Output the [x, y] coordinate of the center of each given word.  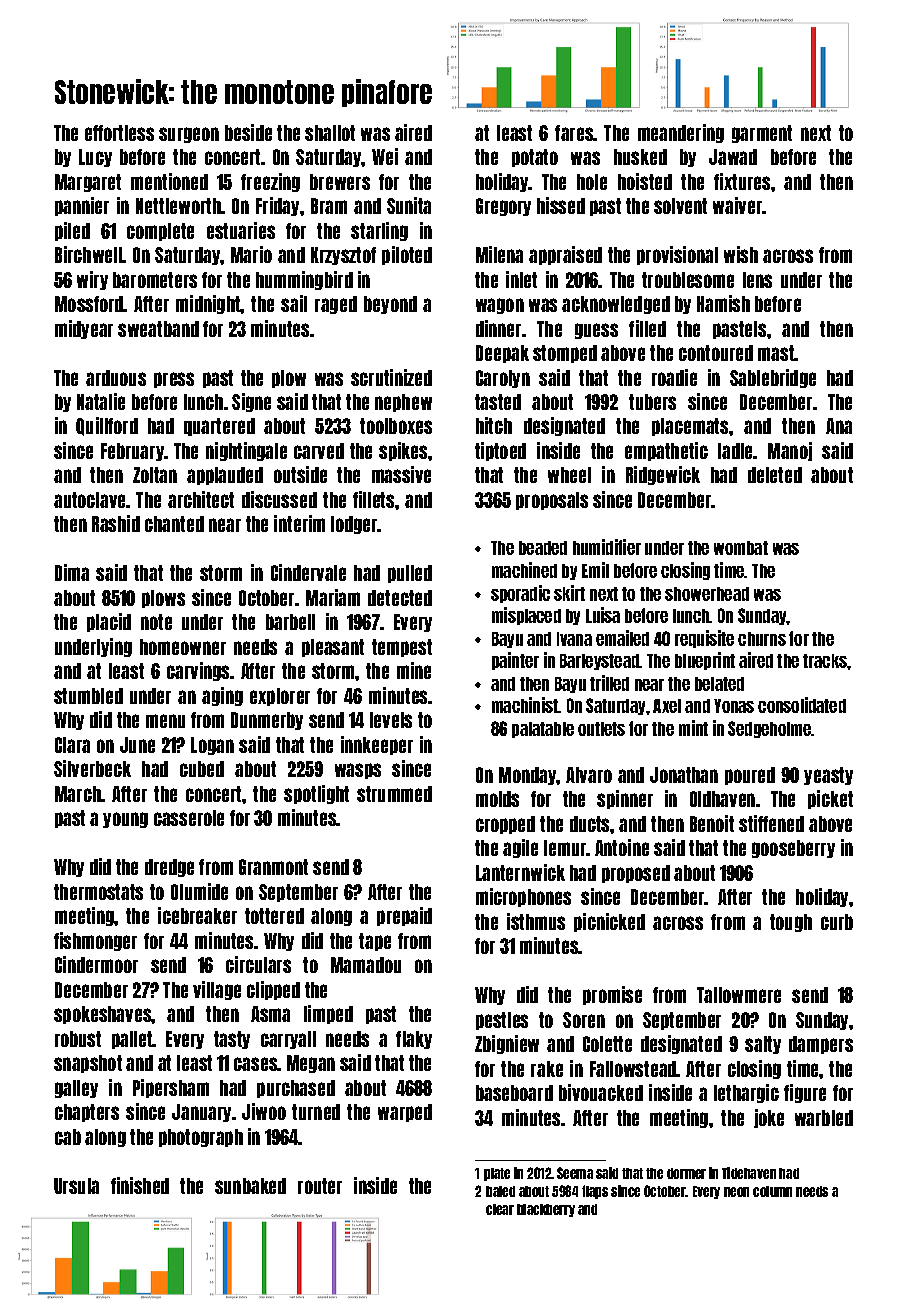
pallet [132, 1040]
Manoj [790, 451]
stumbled [88, 696]
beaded [543, 548]
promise [612, 995]
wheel [569, 475]
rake [547, 1069]
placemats [690, 427]
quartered [219, 427]
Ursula [76, 1186]
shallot [330, 133]
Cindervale [308, 572]
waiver [738, 205]
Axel [667, 706]
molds [497, 799]
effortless [119, 133]
